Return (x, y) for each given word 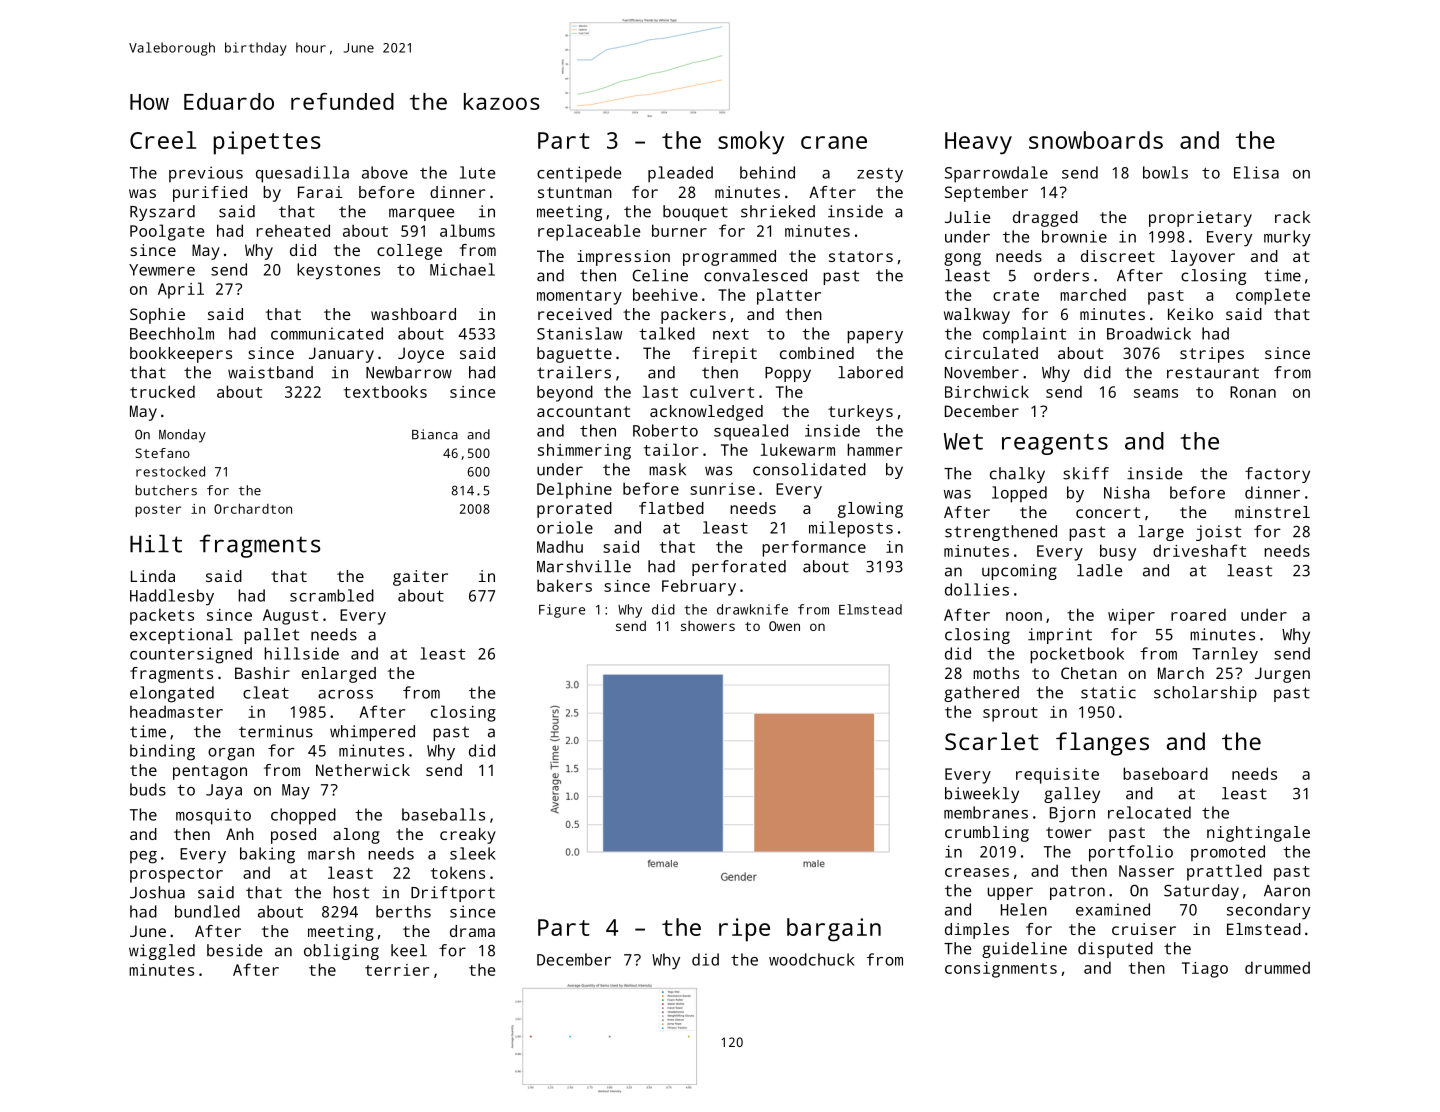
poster (158, 511)
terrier (397, 970)
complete (1273, 296)
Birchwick (987, 391)
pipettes (267, 143)
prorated (574, 510)
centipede (579, 174)
